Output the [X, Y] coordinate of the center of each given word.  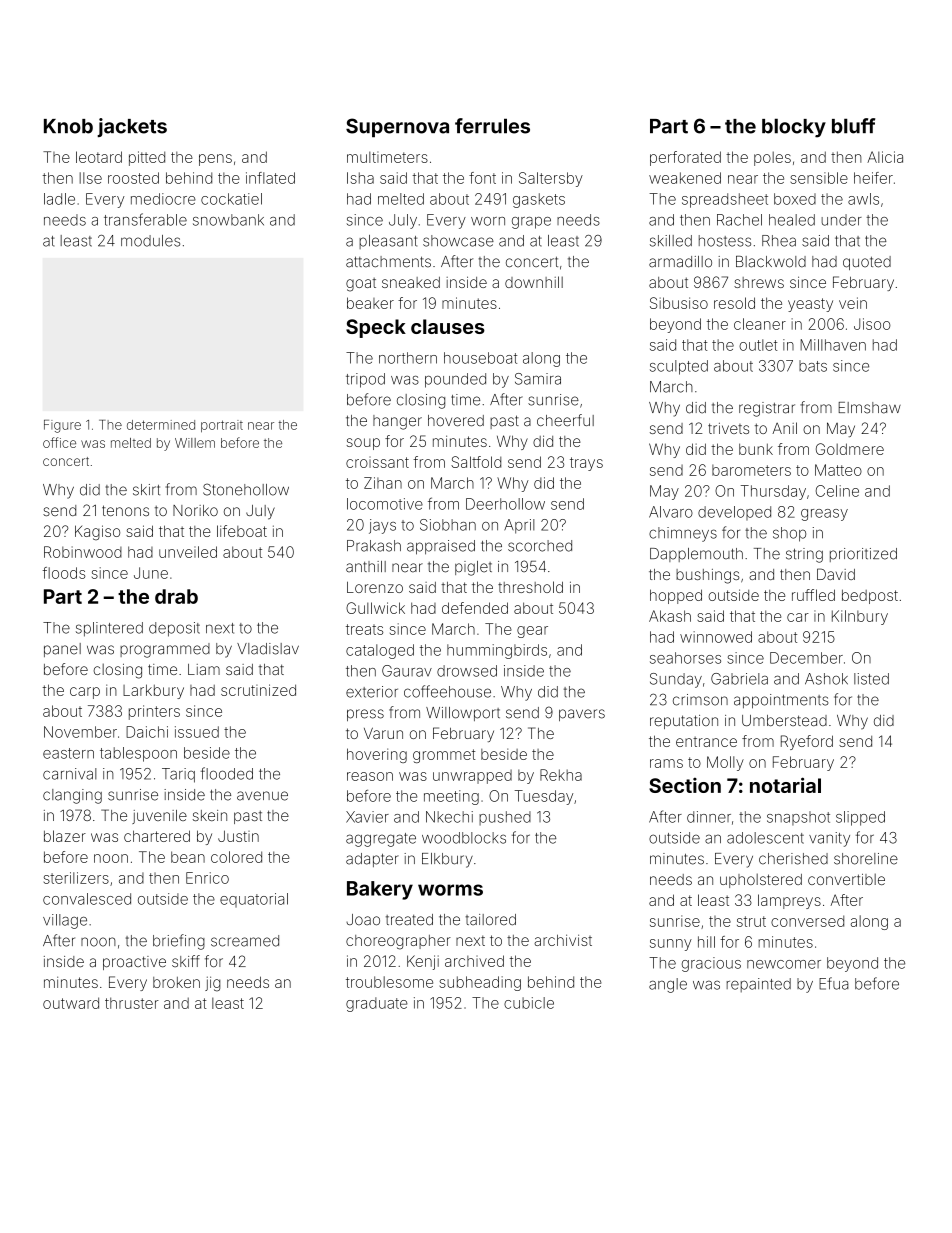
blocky [794, 128]
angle [668, 985]
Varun [383, 733]
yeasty [810, 305]
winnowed [716, 637]
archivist [563, 940]
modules [150, 241]
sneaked [411, 282]
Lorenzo [375, 587]
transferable [145, 219]
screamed [245, 941]
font [482, 178]
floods [64, 573]
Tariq [178, 775]
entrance [706, 742]
